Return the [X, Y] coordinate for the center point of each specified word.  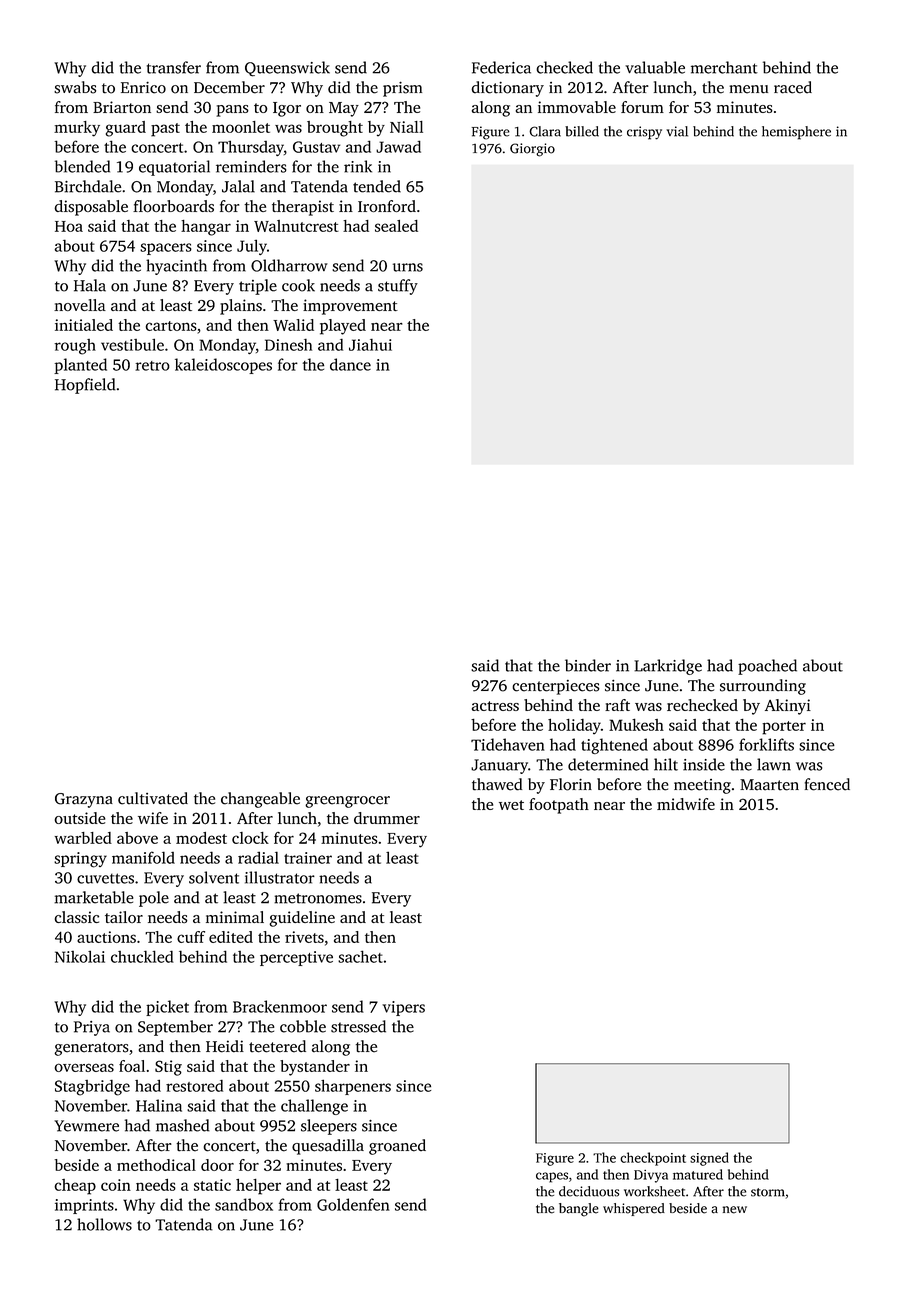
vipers [403, 1008]
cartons [171, 326]
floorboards [173, 206]
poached [767, 667]
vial [677, 131]
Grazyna [84, 800]
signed [709, 1159]
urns [408, 267]
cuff [191, 937]
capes [552, 1177]
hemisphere [796, 133]
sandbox [244, 1204]
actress [495, 706]
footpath [559, 806]
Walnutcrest [296, 226]
